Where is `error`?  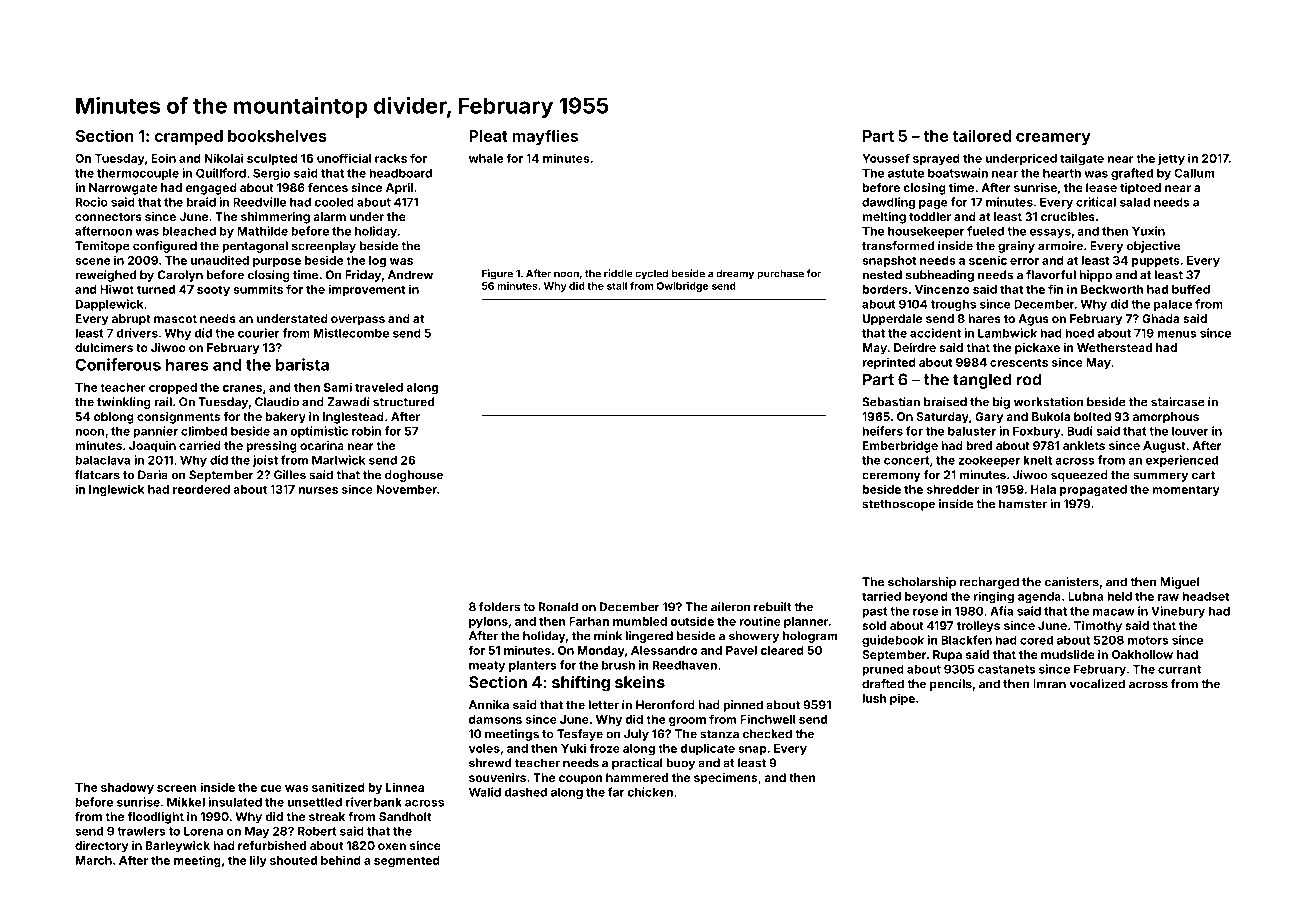
error is located at coordinates (1024, 261).
